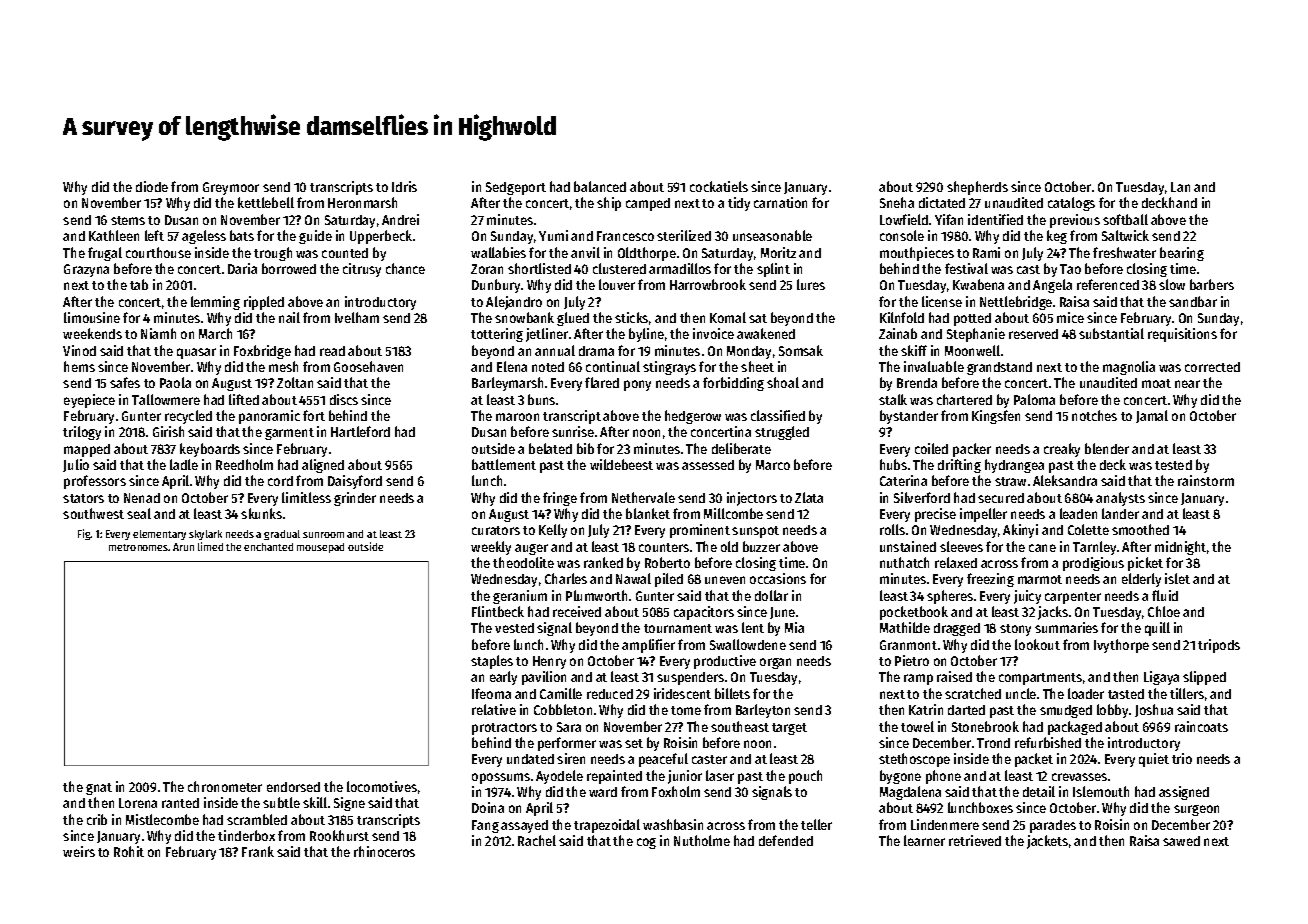 The image size is (1308, 924). I want to click on Sedgeport, so click(516, 188).
